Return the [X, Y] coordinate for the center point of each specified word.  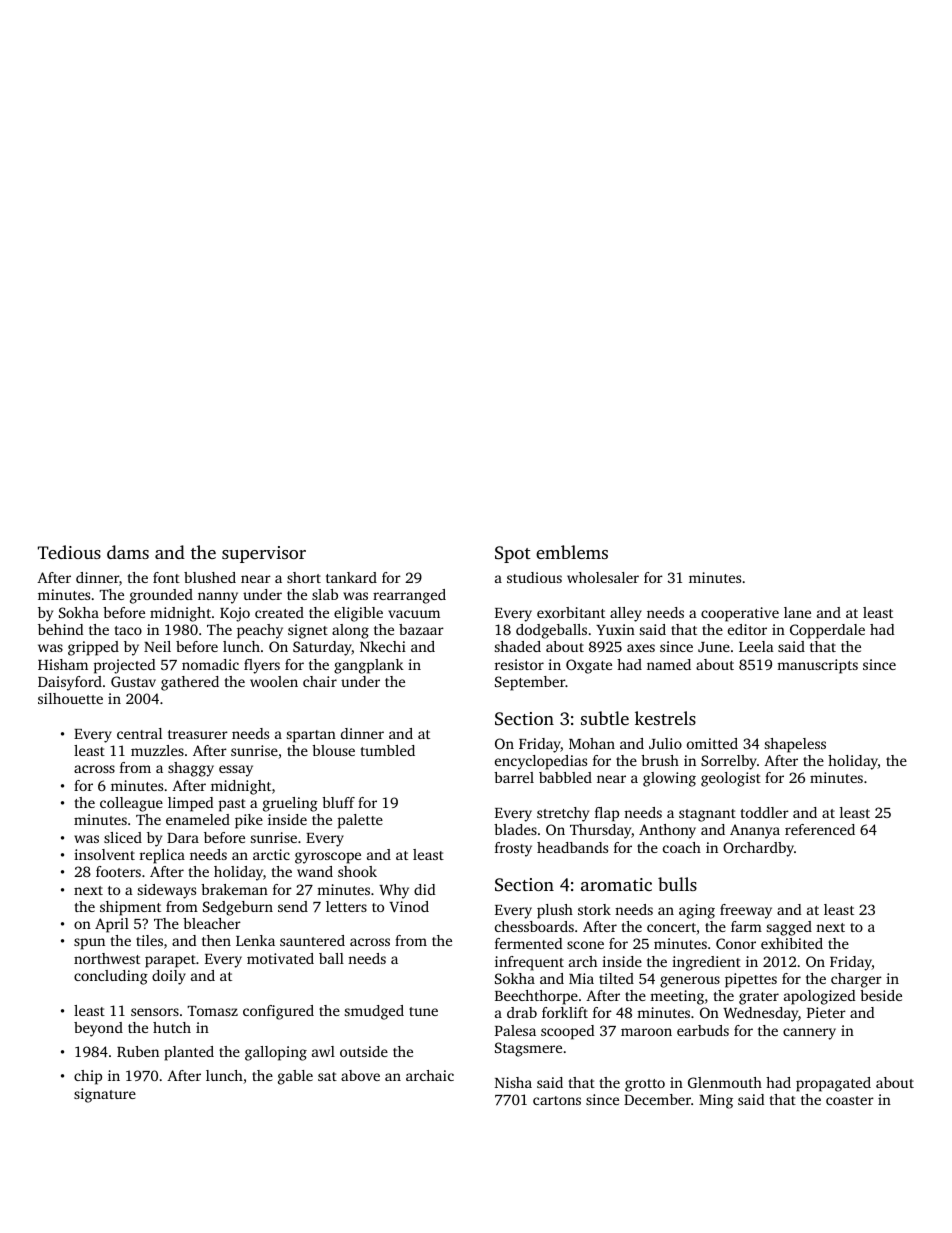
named [669, 664]
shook [357, 871]
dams [128, 552]
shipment [130, 908]
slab [325, 594]
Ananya [755, 831]
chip [88, 1077]
